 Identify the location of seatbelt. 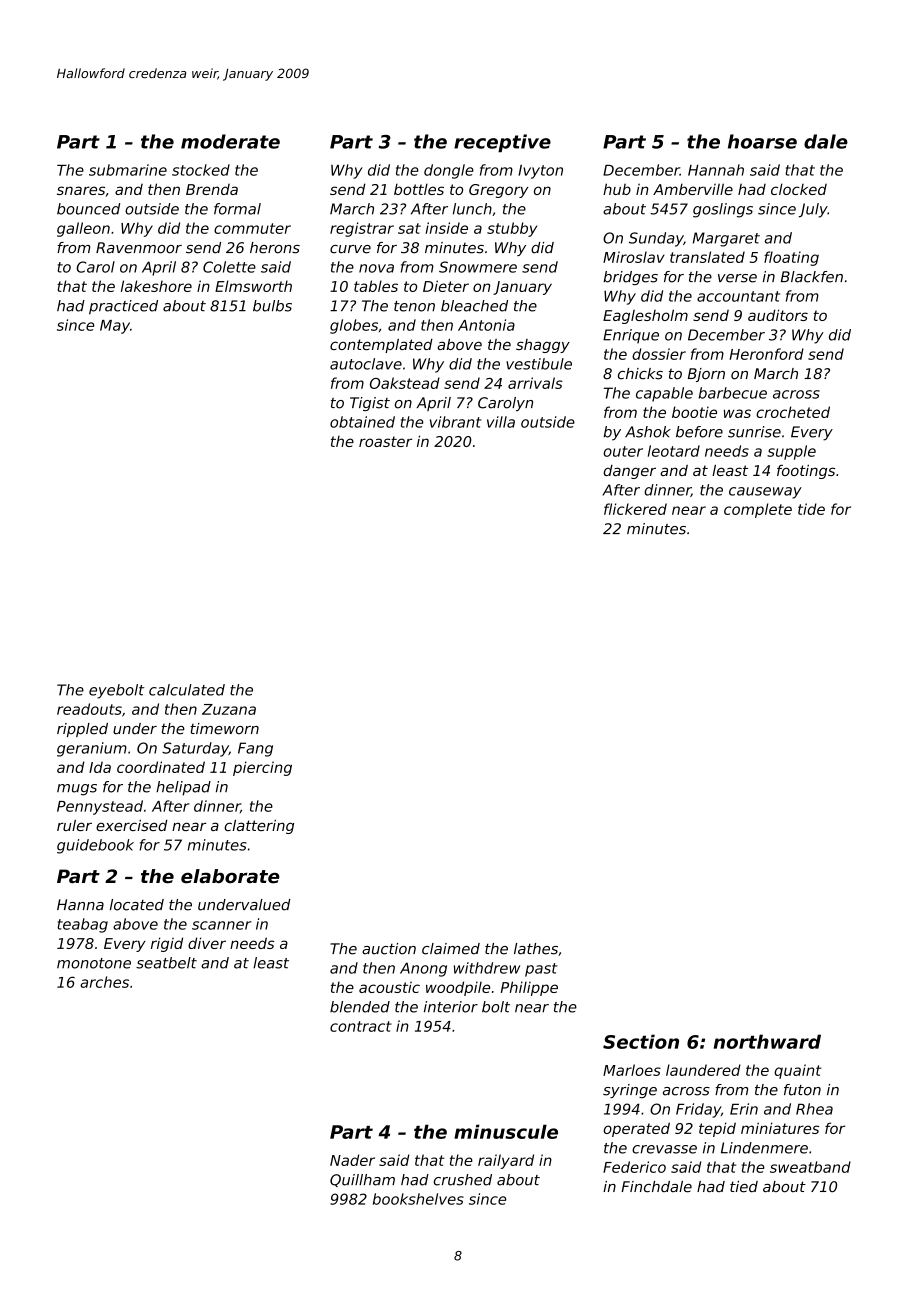
(166, 963).
